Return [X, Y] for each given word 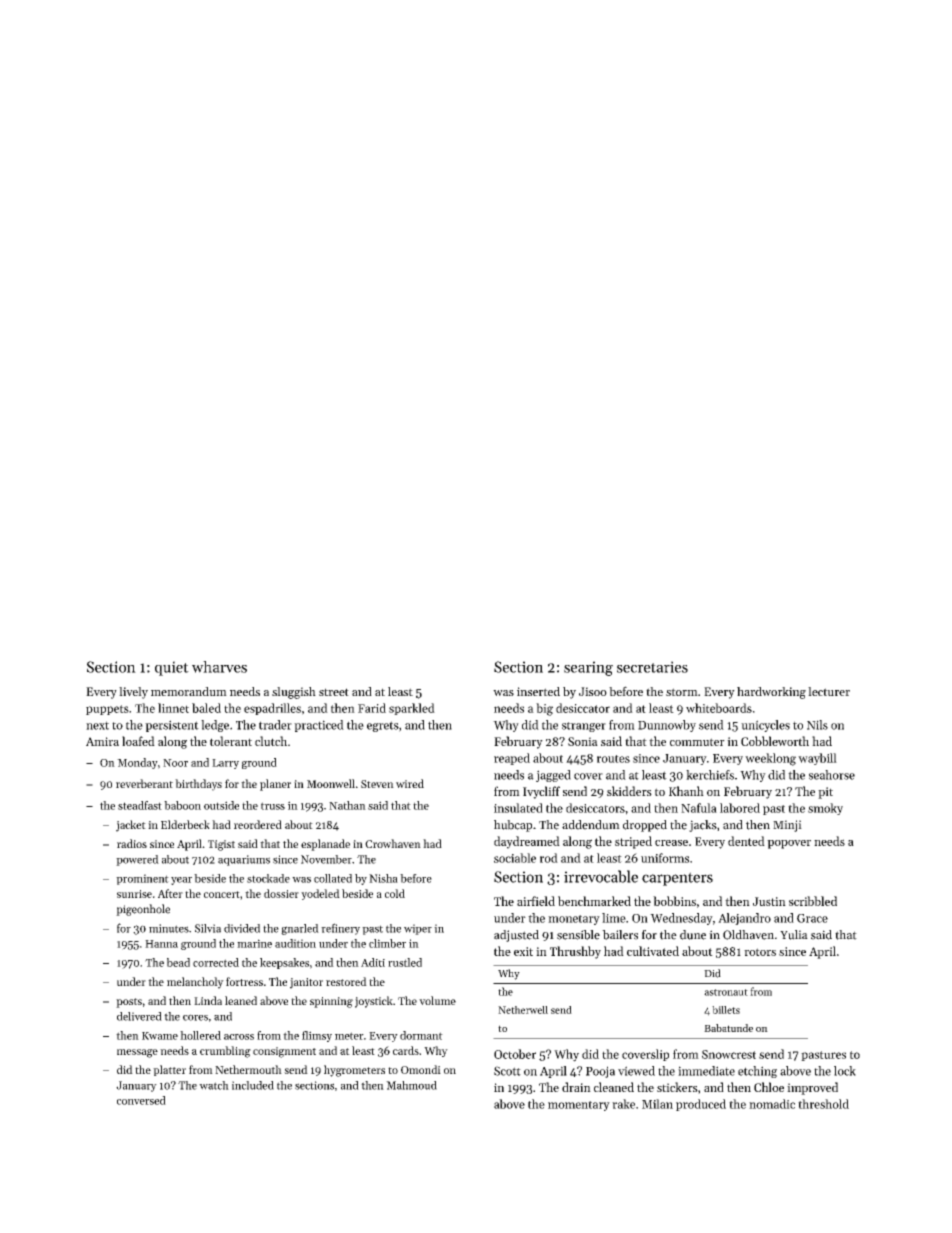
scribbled [813, 901]
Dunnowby [667, 726]
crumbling [225, 1052]
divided [242, 928]
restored [346, 981]
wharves [219, 667]
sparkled [412, 709]
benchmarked [594, 901]
